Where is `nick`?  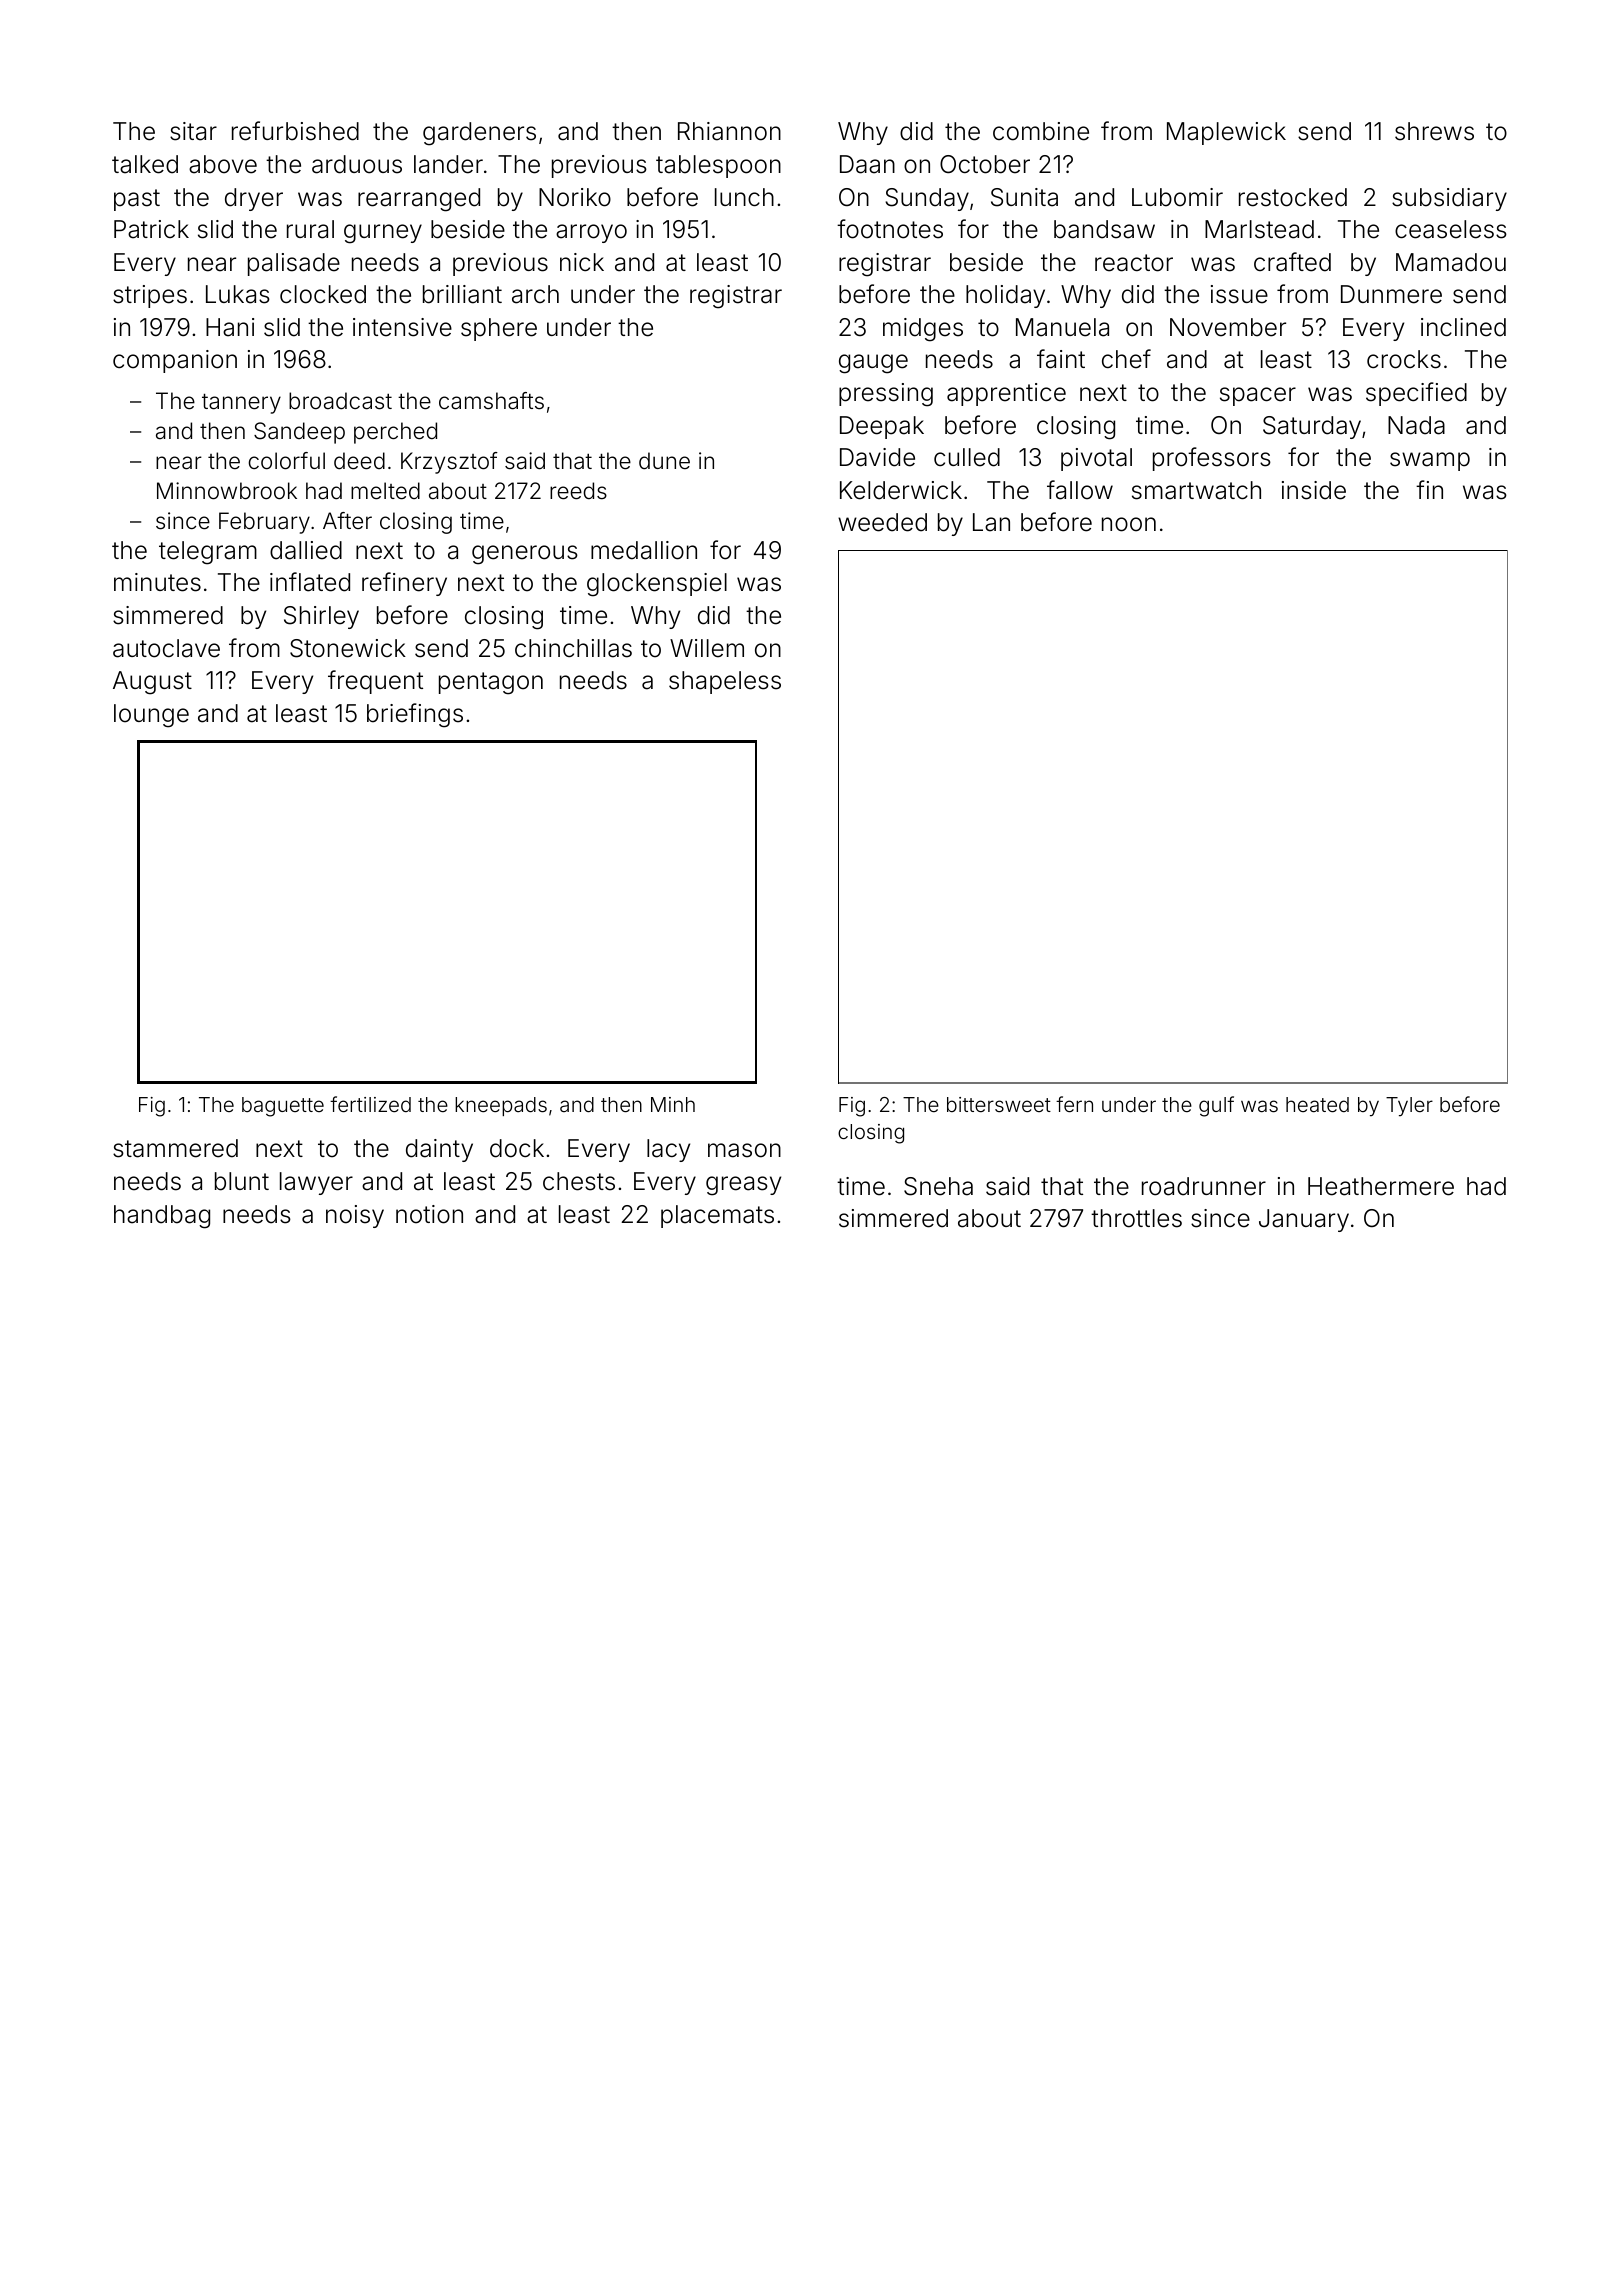
nick is located at coordinates (582, 262).
